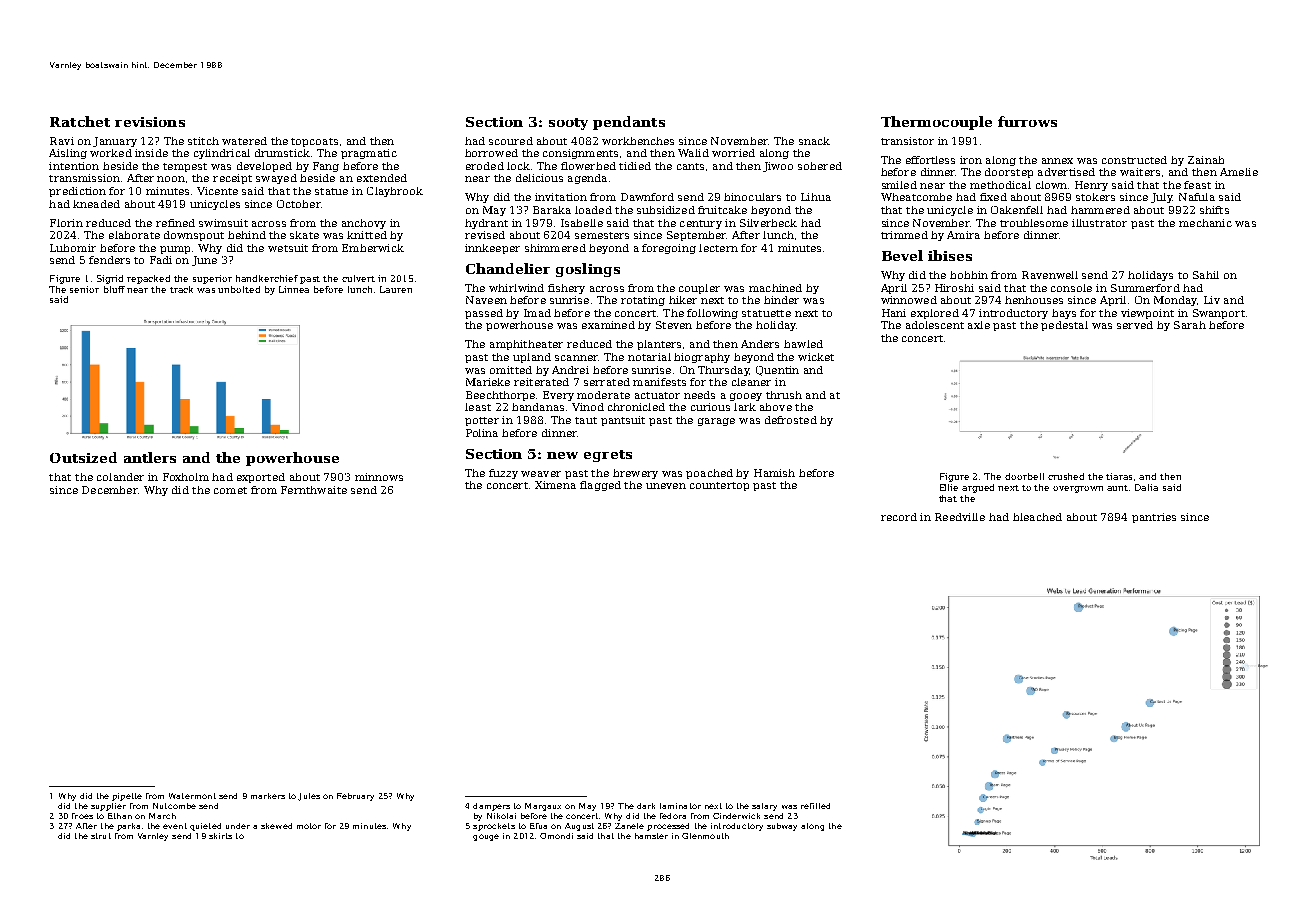 The height and width of the document is (924, 1308). What do you see at coordinates (701, 224) in the document?
I see `century` at bounding box center [701, 224].
